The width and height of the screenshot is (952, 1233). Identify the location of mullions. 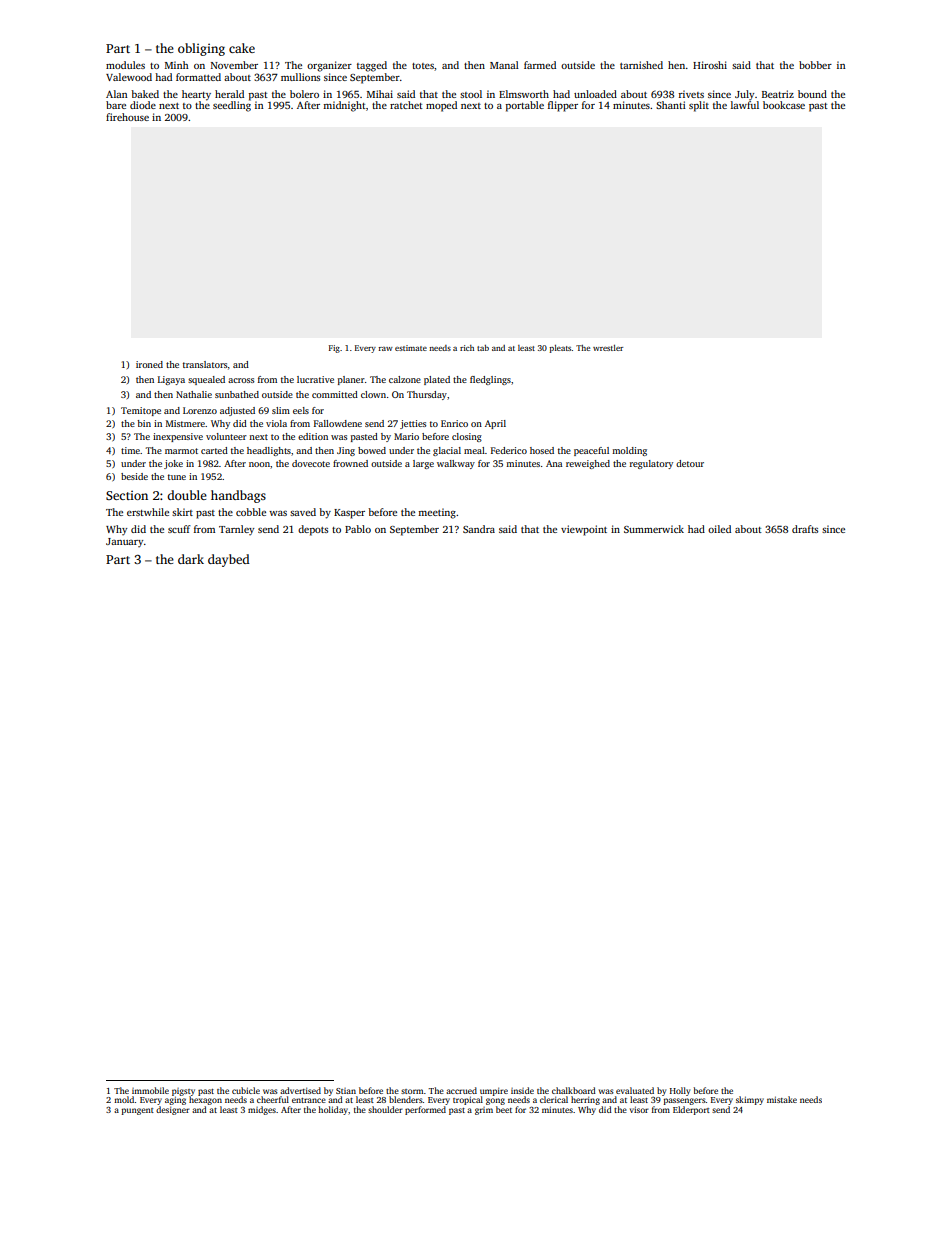
(300, 77).
